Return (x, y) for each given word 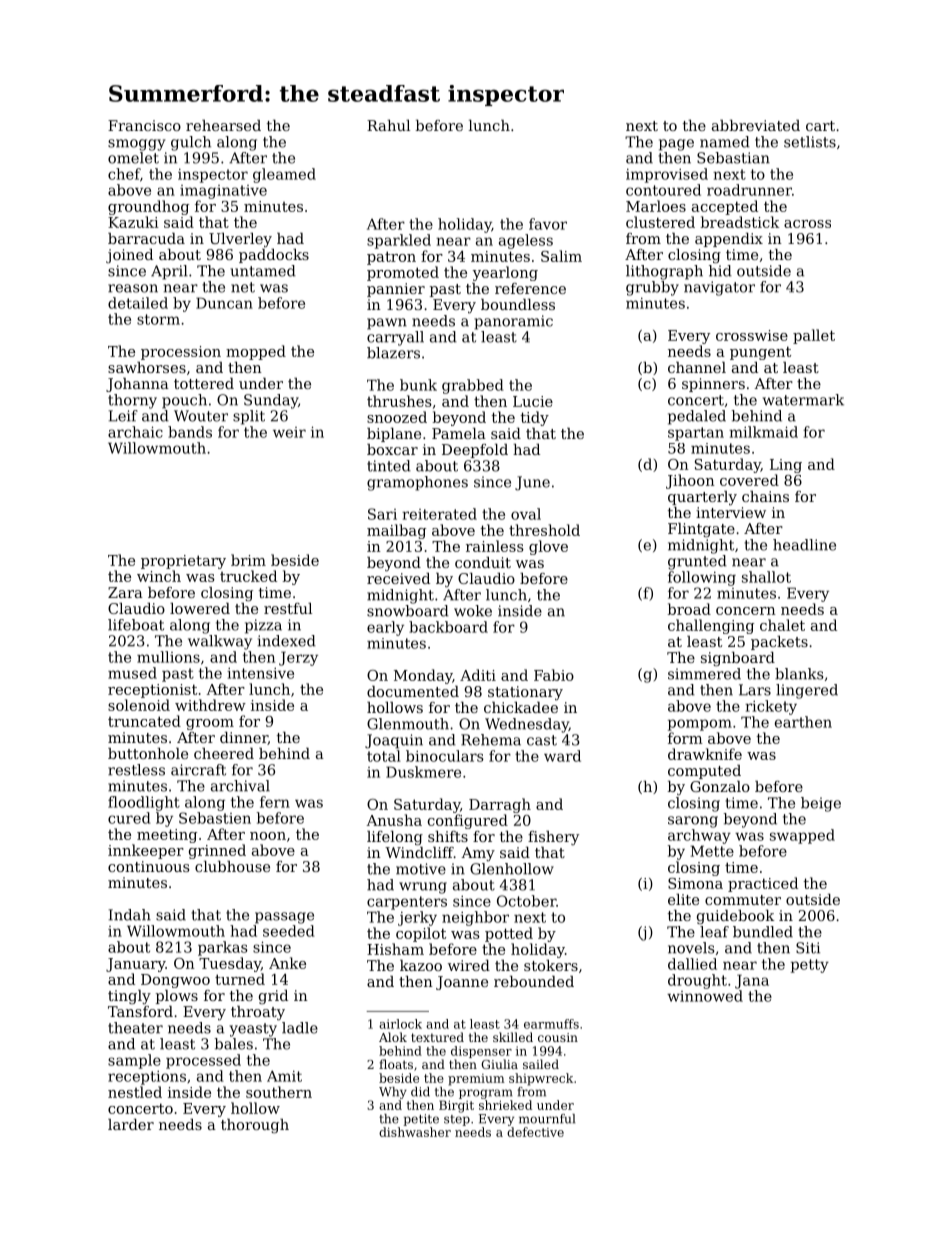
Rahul (388, 125)
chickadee (521, 707)
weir (289, 432)
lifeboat (136, 625)
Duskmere (423, 772)
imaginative (223, 192)
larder (131, 1124)
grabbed (473, 386)
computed (704, 772)
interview (731, 512)
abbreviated (756, 125)
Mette (712, 851)
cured (129, 818)
